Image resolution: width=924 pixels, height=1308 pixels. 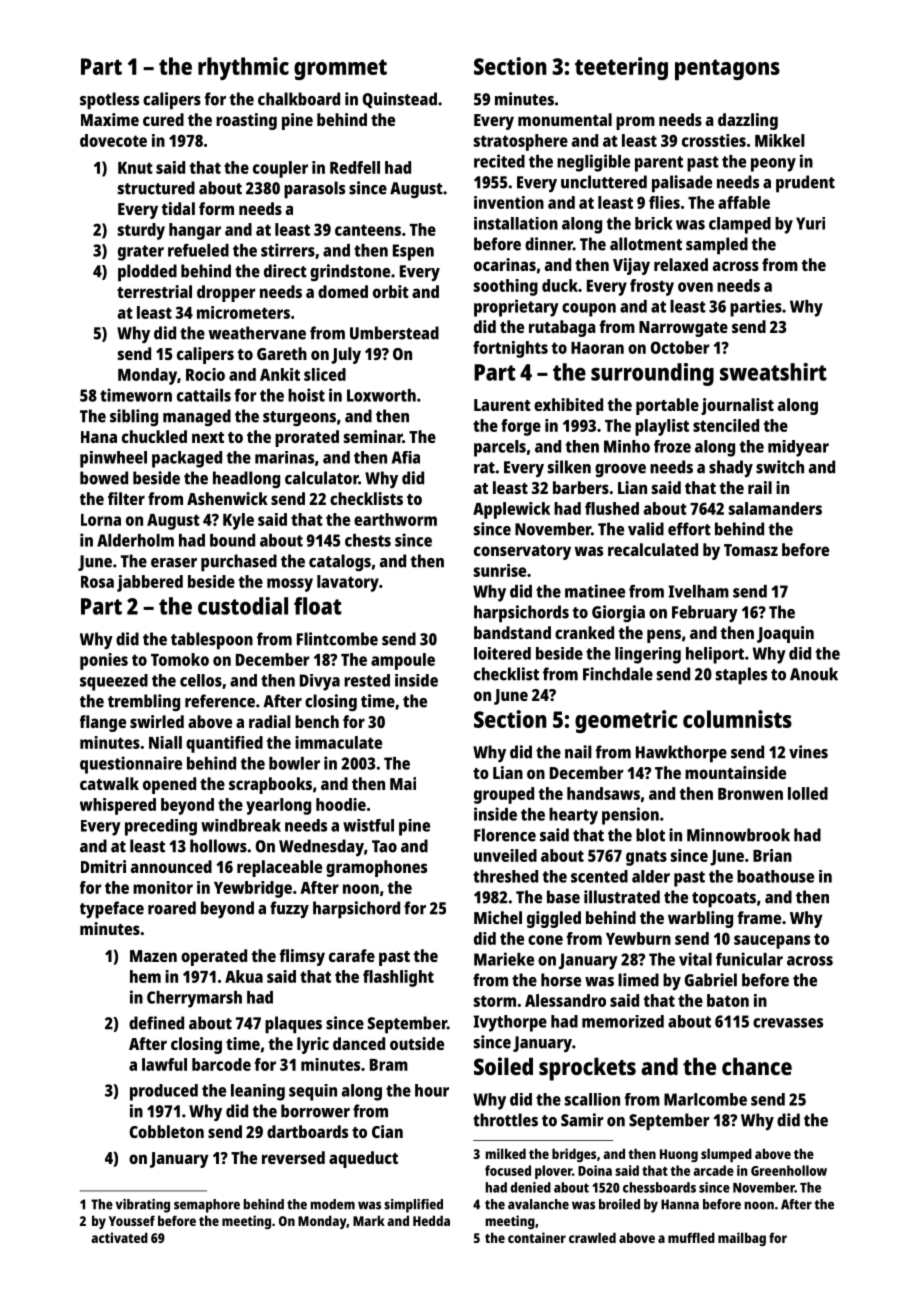 What do you see at coordinates (516, 308) in the screenshot?
I see `proprietary` at bounding box center [516, 308].
